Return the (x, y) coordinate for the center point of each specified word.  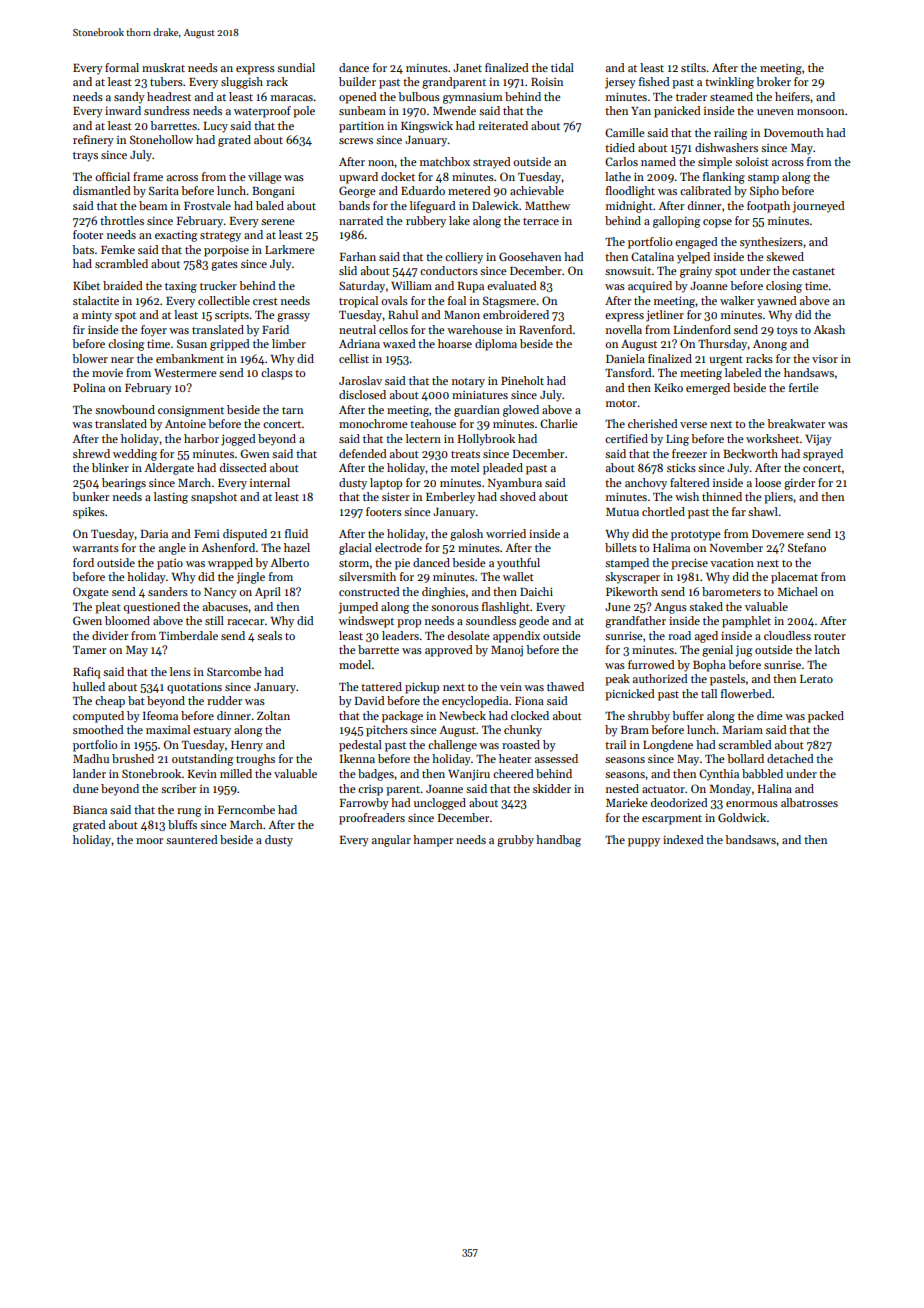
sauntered (192, 839)
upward (358, 178)
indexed (683, 839)
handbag (558, 841)
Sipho (764, 192)
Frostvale (207, 205)
